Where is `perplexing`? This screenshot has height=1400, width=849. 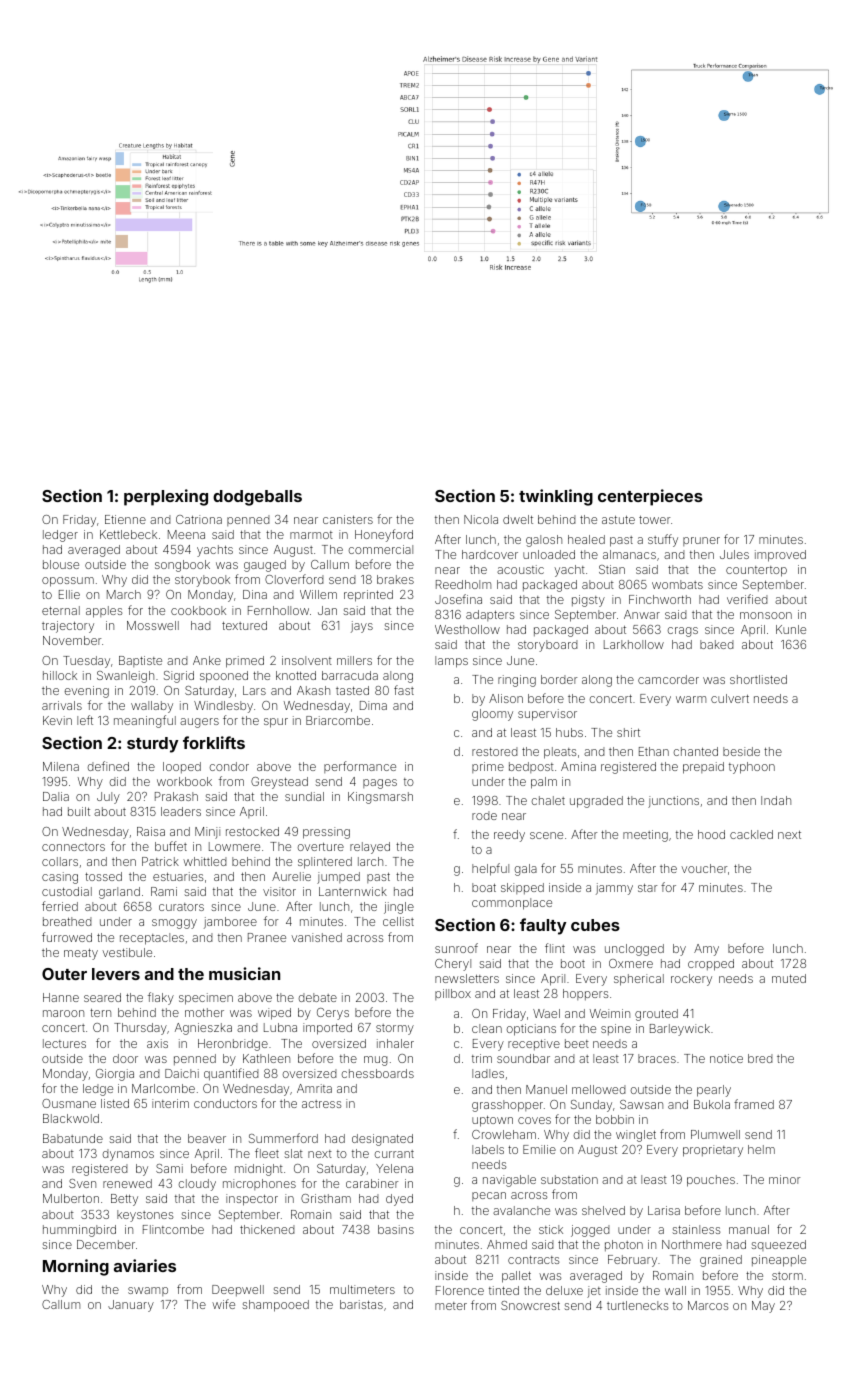
perplexing is located at coordinates (166, 497).
